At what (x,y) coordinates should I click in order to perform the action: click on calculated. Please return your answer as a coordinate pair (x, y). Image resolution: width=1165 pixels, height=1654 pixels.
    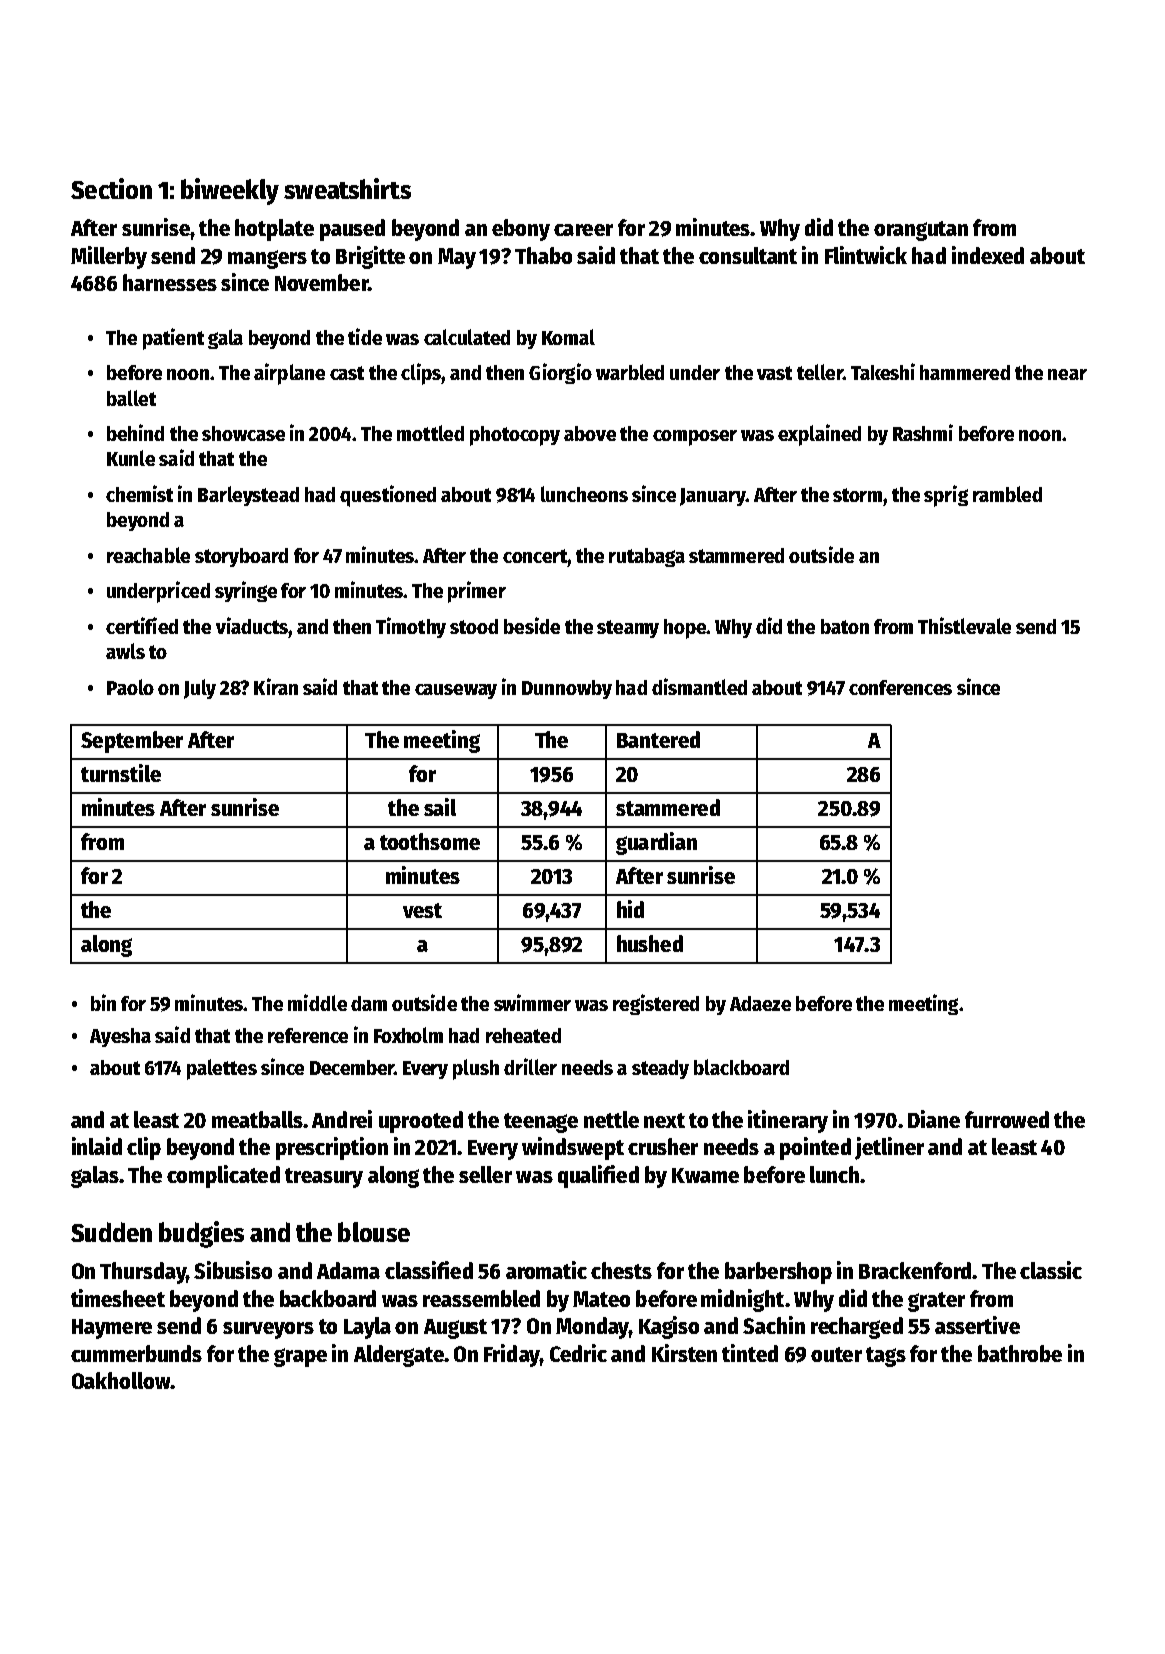
    Looking at the image, I should click on (467, 337).
